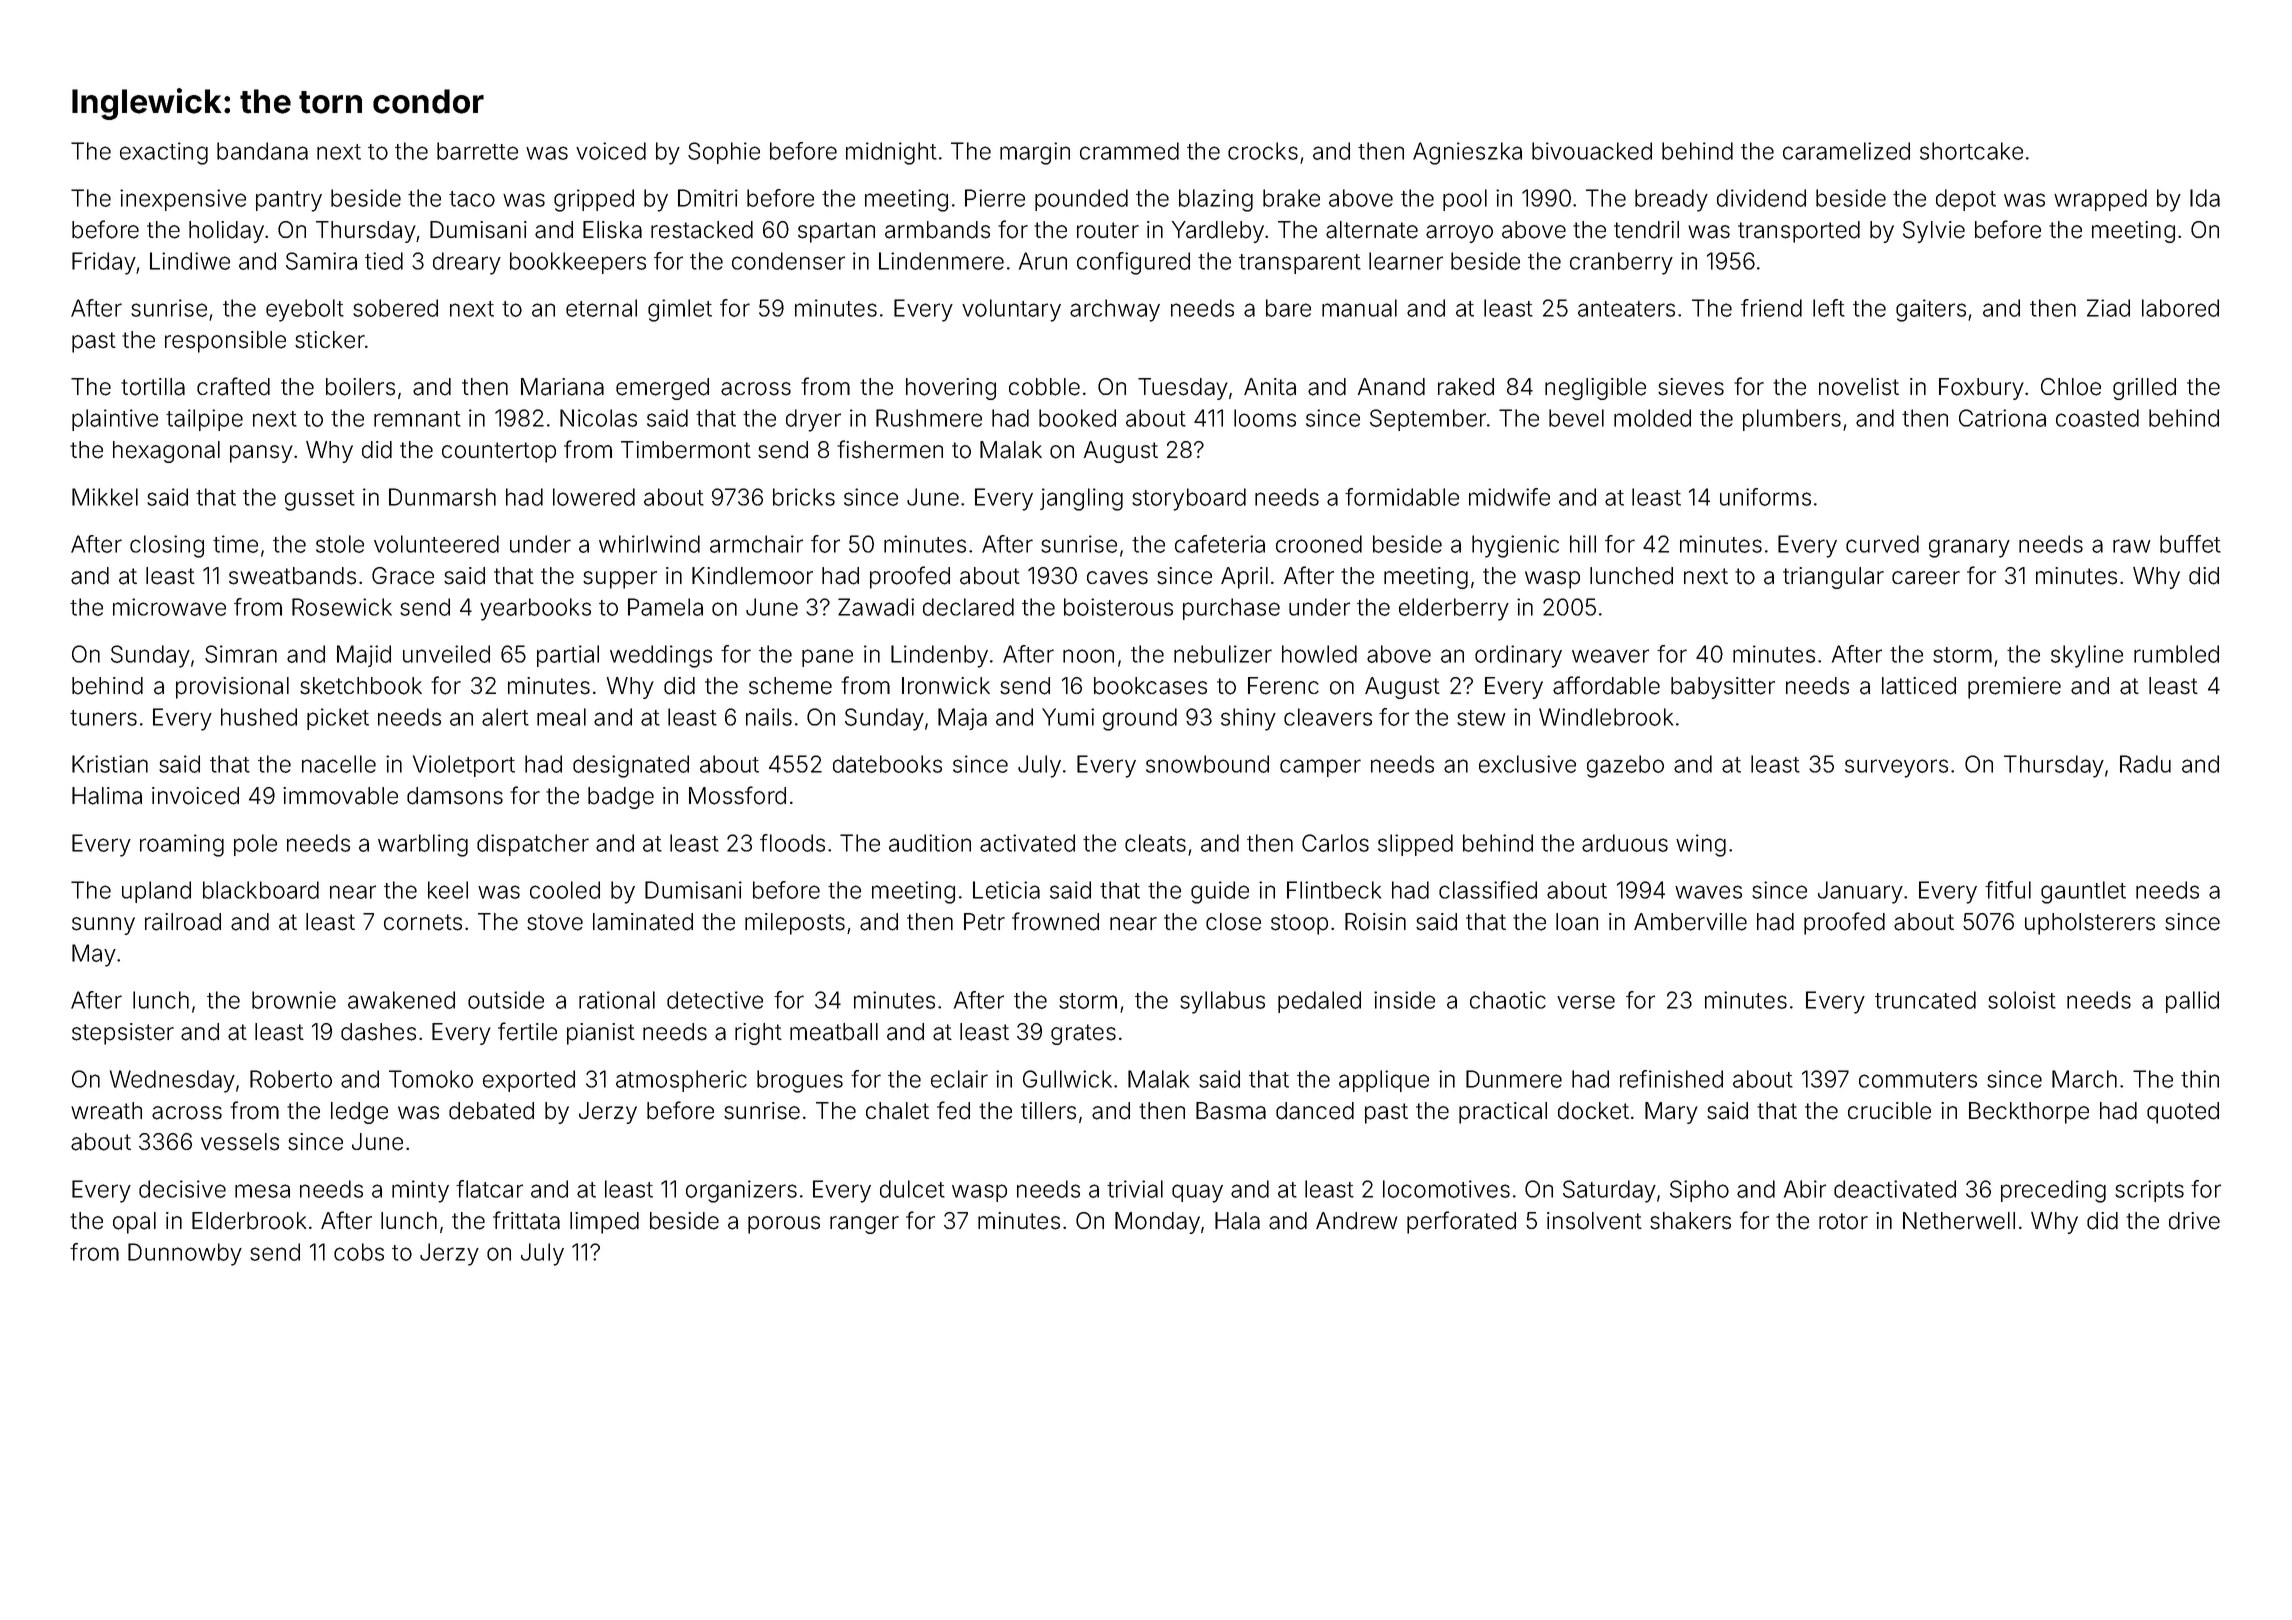 The image size is (2292, 1620). I want to click on frittata, so click(526, 1220).
